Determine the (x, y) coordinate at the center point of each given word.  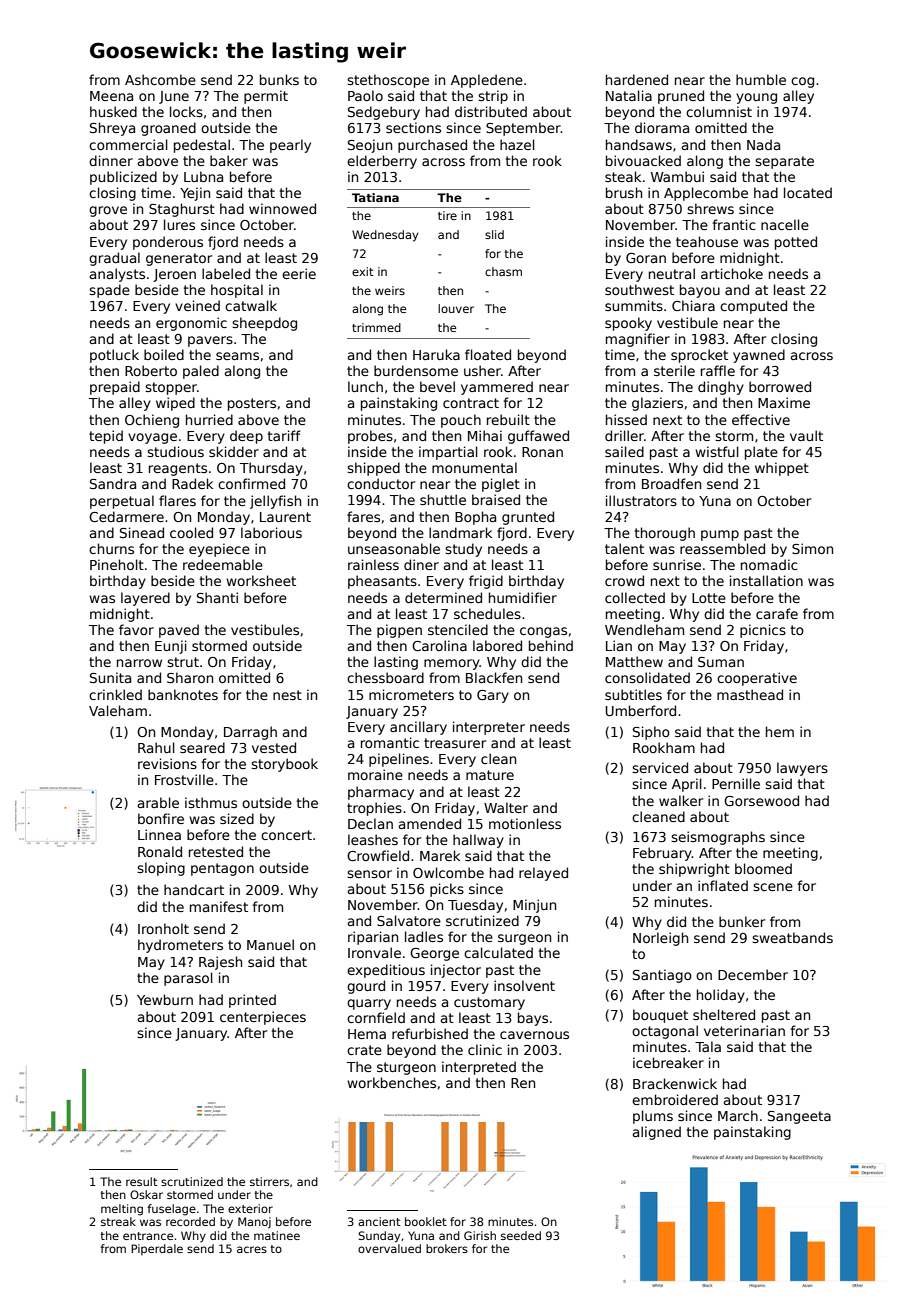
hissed (626, 419)
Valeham (118, 710)
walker (681, 800)
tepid (106, 437)
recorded (190, 1221)
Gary (493, 696)
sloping (161, 869)
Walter (506, 807)
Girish (480, 1235)
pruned (681, 97)
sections (413, 127)
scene (773, 887)
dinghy (721, 388)
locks (186, 111)
